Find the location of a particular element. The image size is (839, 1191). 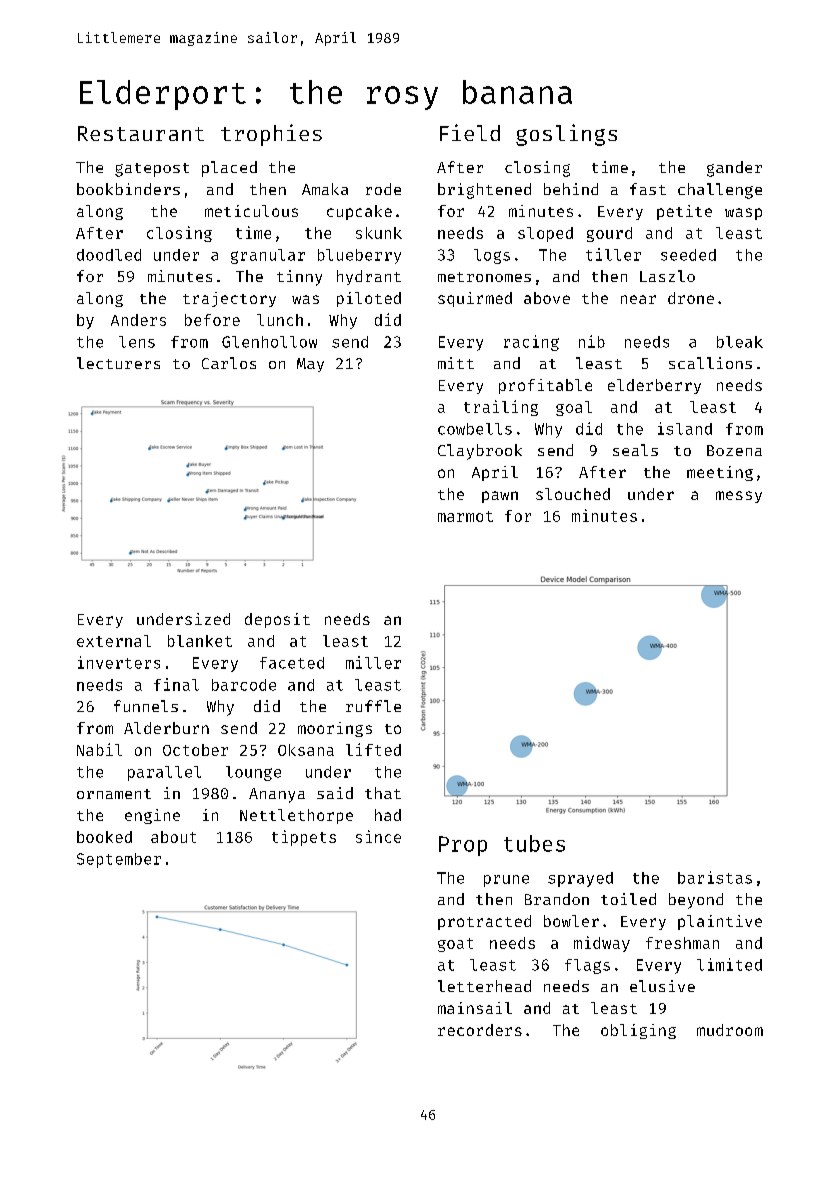

trophies is located at coordinates (271, 135).
